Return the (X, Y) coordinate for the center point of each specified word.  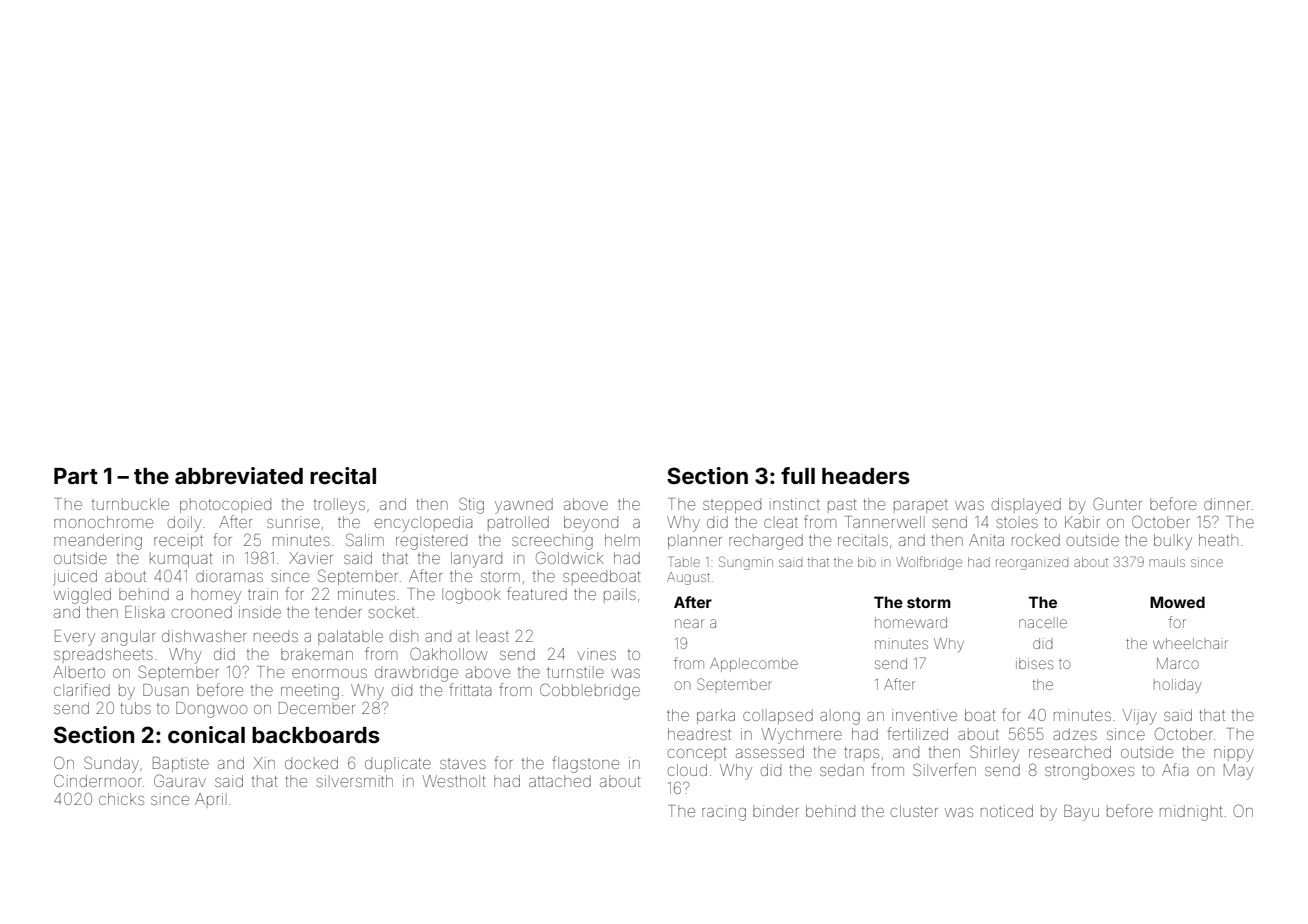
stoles (1017, 522)
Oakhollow (449, 653)
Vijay (1140, 717)
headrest (699, 734)
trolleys (339, 506)
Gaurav (180, 780)
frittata (470, 689)
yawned (524, 506)
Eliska (144, 612)
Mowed (1177, 602)
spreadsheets (103, 655)
